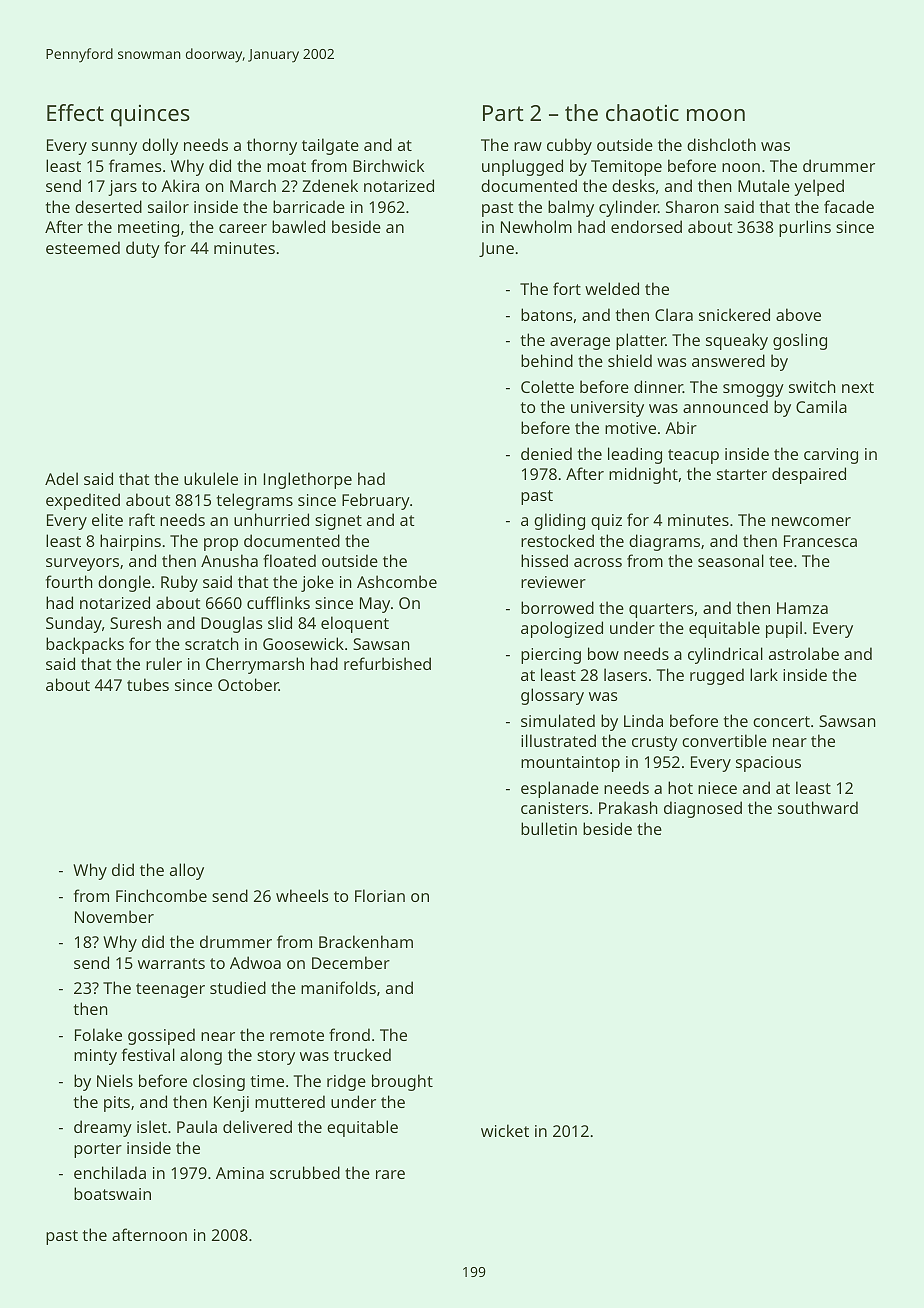 The width and height of the page is (924, 1308). What do you see at coordinates (811, 521) in the page?
I see `newcomer` at bounding box center [811, 521].
